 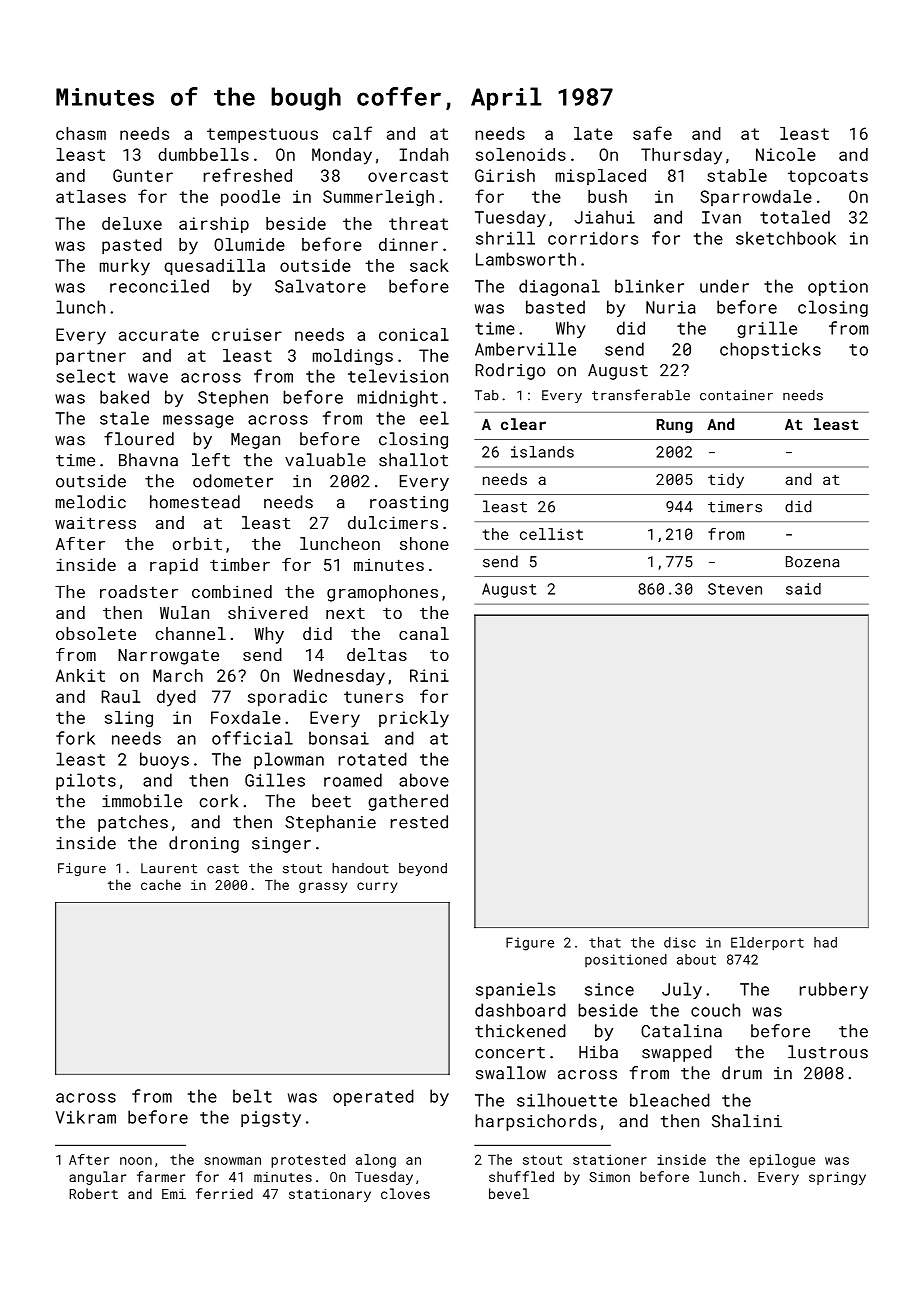 What do you see at coordinates (652, 133) in the screenshot?
I see `safe` at bounding box center [652, 133].
